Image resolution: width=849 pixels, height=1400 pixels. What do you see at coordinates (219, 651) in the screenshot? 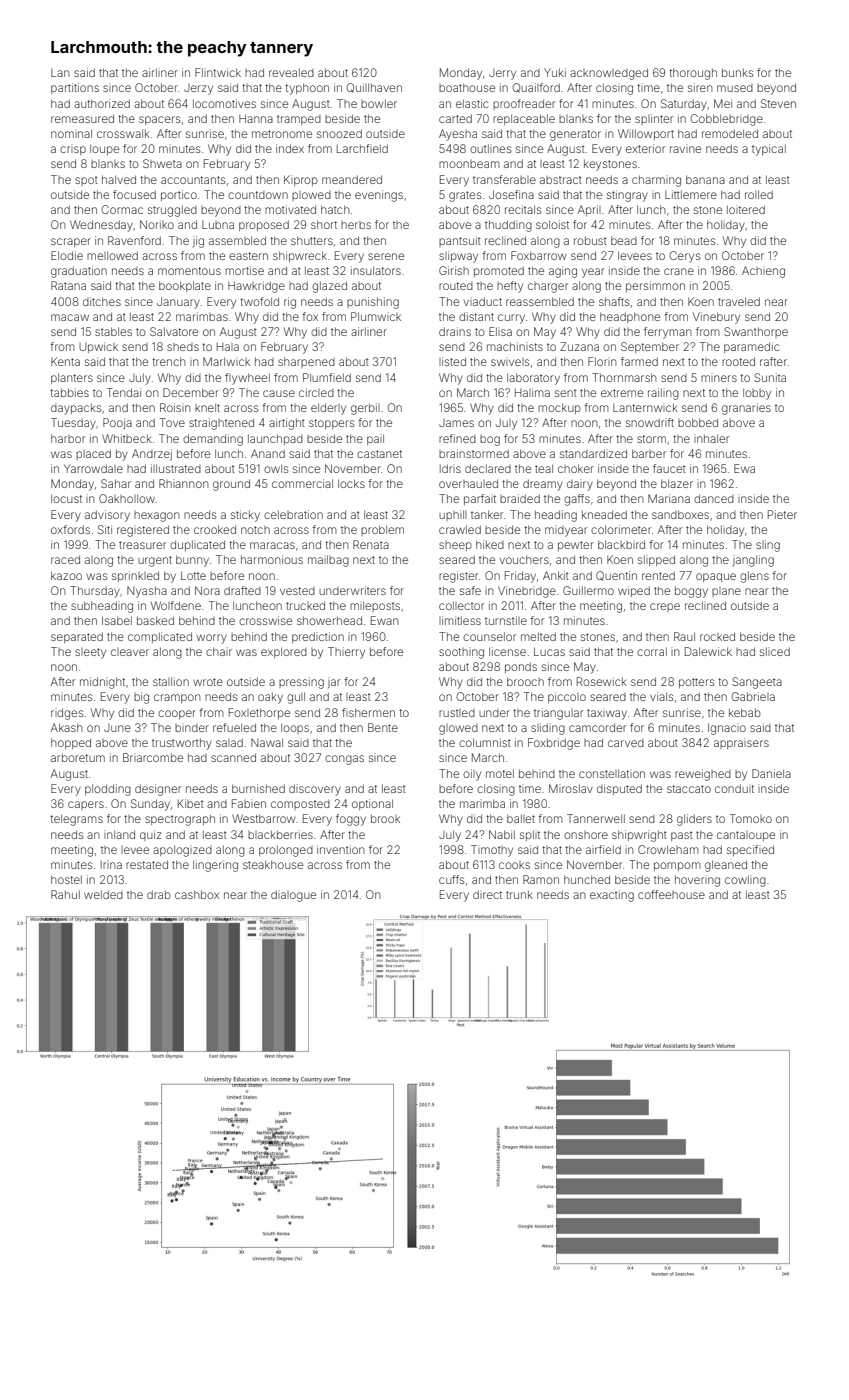
I see `chair` at bounding box center [219, 651].
